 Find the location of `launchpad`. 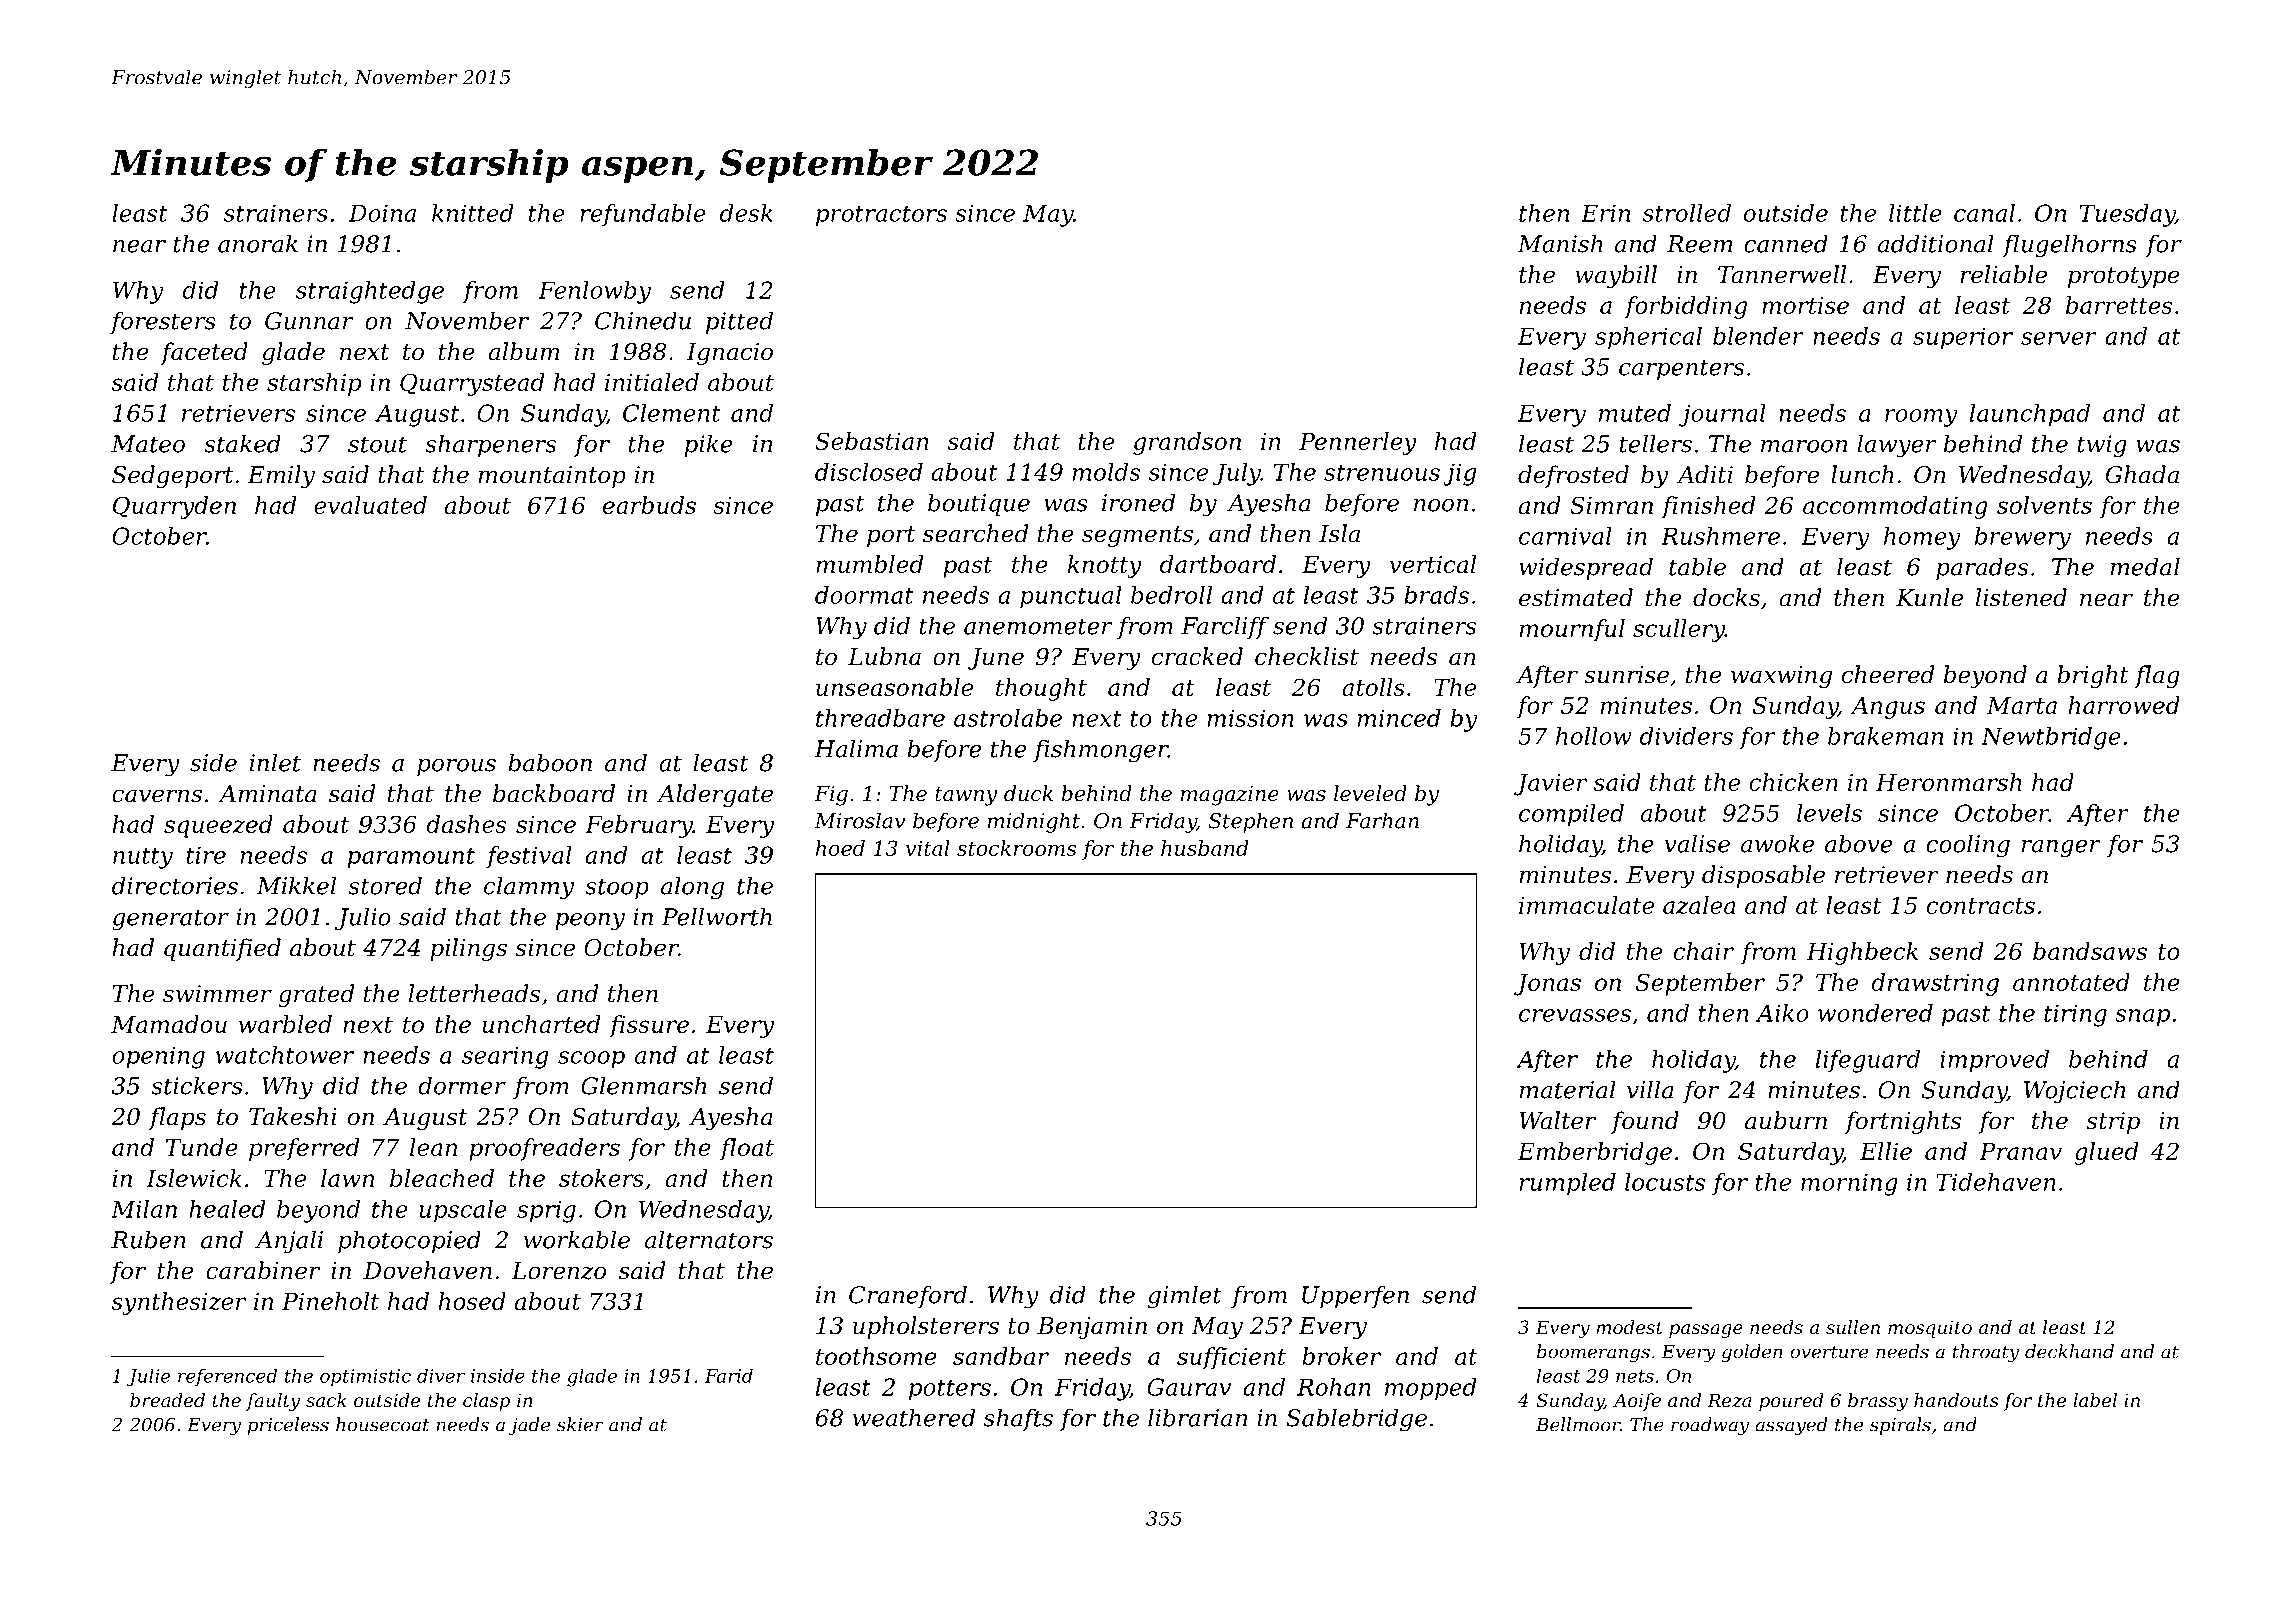

launchpad is located at coordinates (2030, 415).
